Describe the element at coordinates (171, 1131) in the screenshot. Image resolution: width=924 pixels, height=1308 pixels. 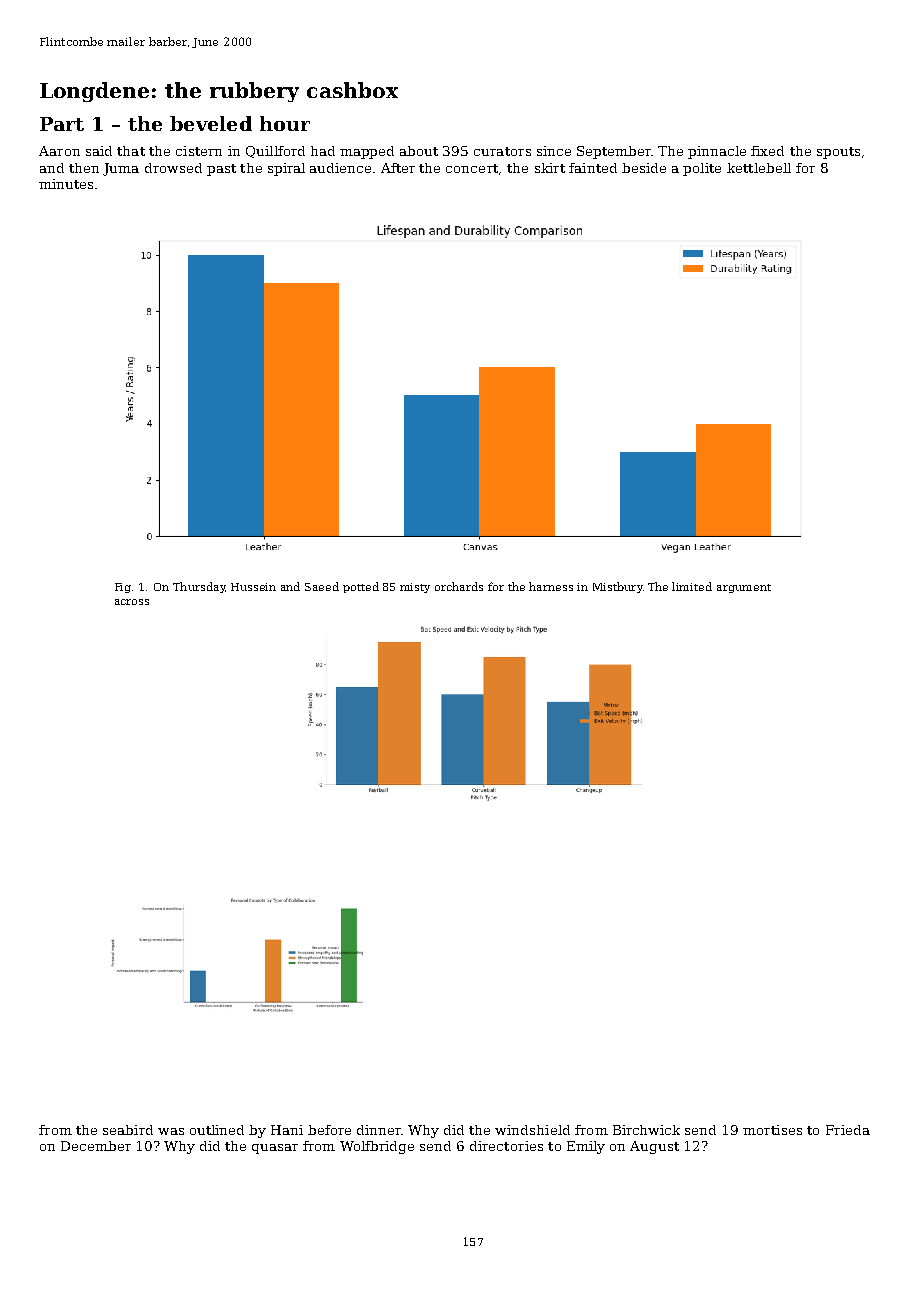
I see `was` at that location.
